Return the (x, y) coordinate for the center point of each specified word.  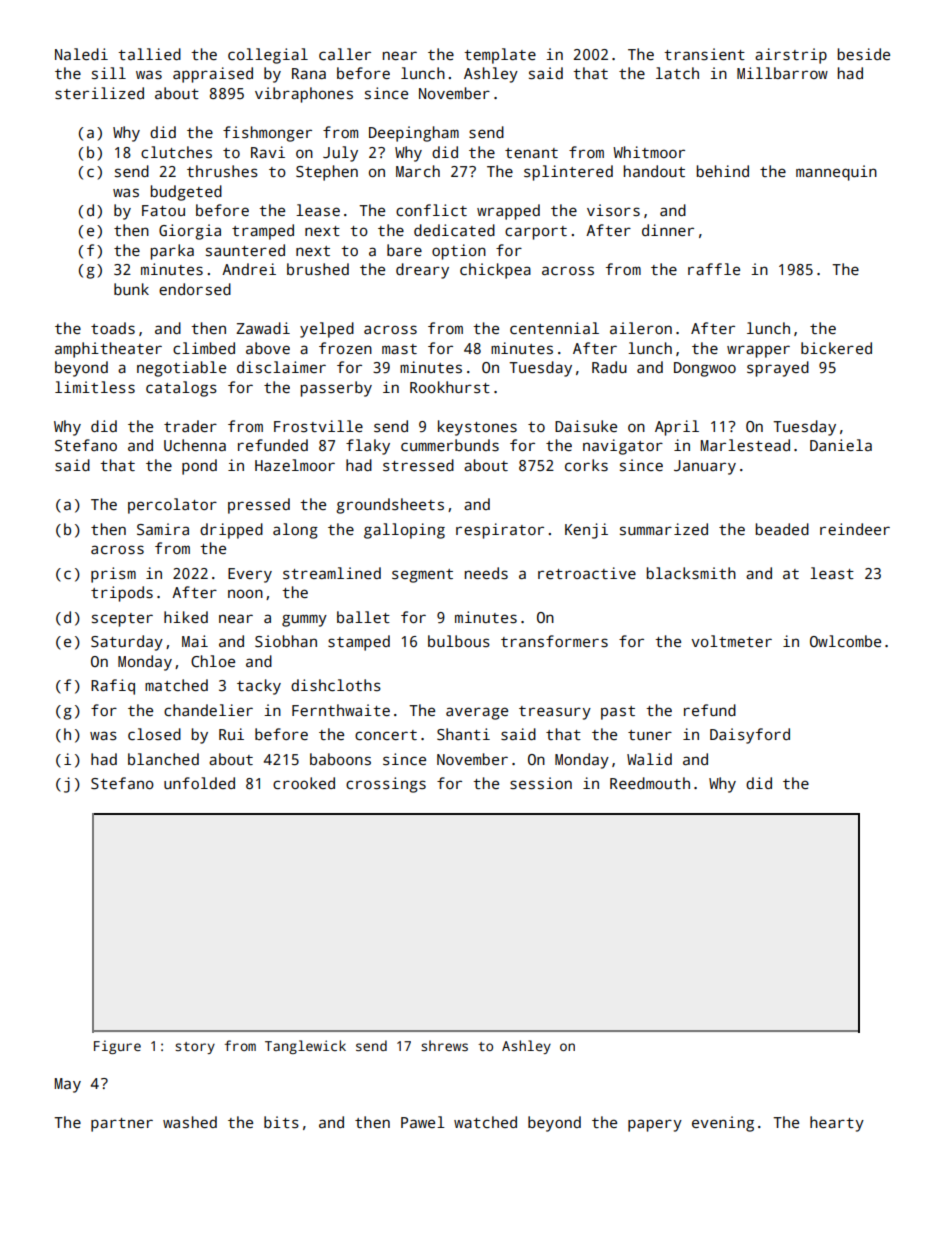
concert (386, 735)
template (500, 56)
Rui (231, 734)
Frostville (318, 426)
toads (113, 328)
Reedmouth (650, 783)
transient (704, 54)
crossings (386, 785)
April (677, 428)
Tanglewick (305, 1047)
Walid (649, 759)
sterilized (99, 93)
